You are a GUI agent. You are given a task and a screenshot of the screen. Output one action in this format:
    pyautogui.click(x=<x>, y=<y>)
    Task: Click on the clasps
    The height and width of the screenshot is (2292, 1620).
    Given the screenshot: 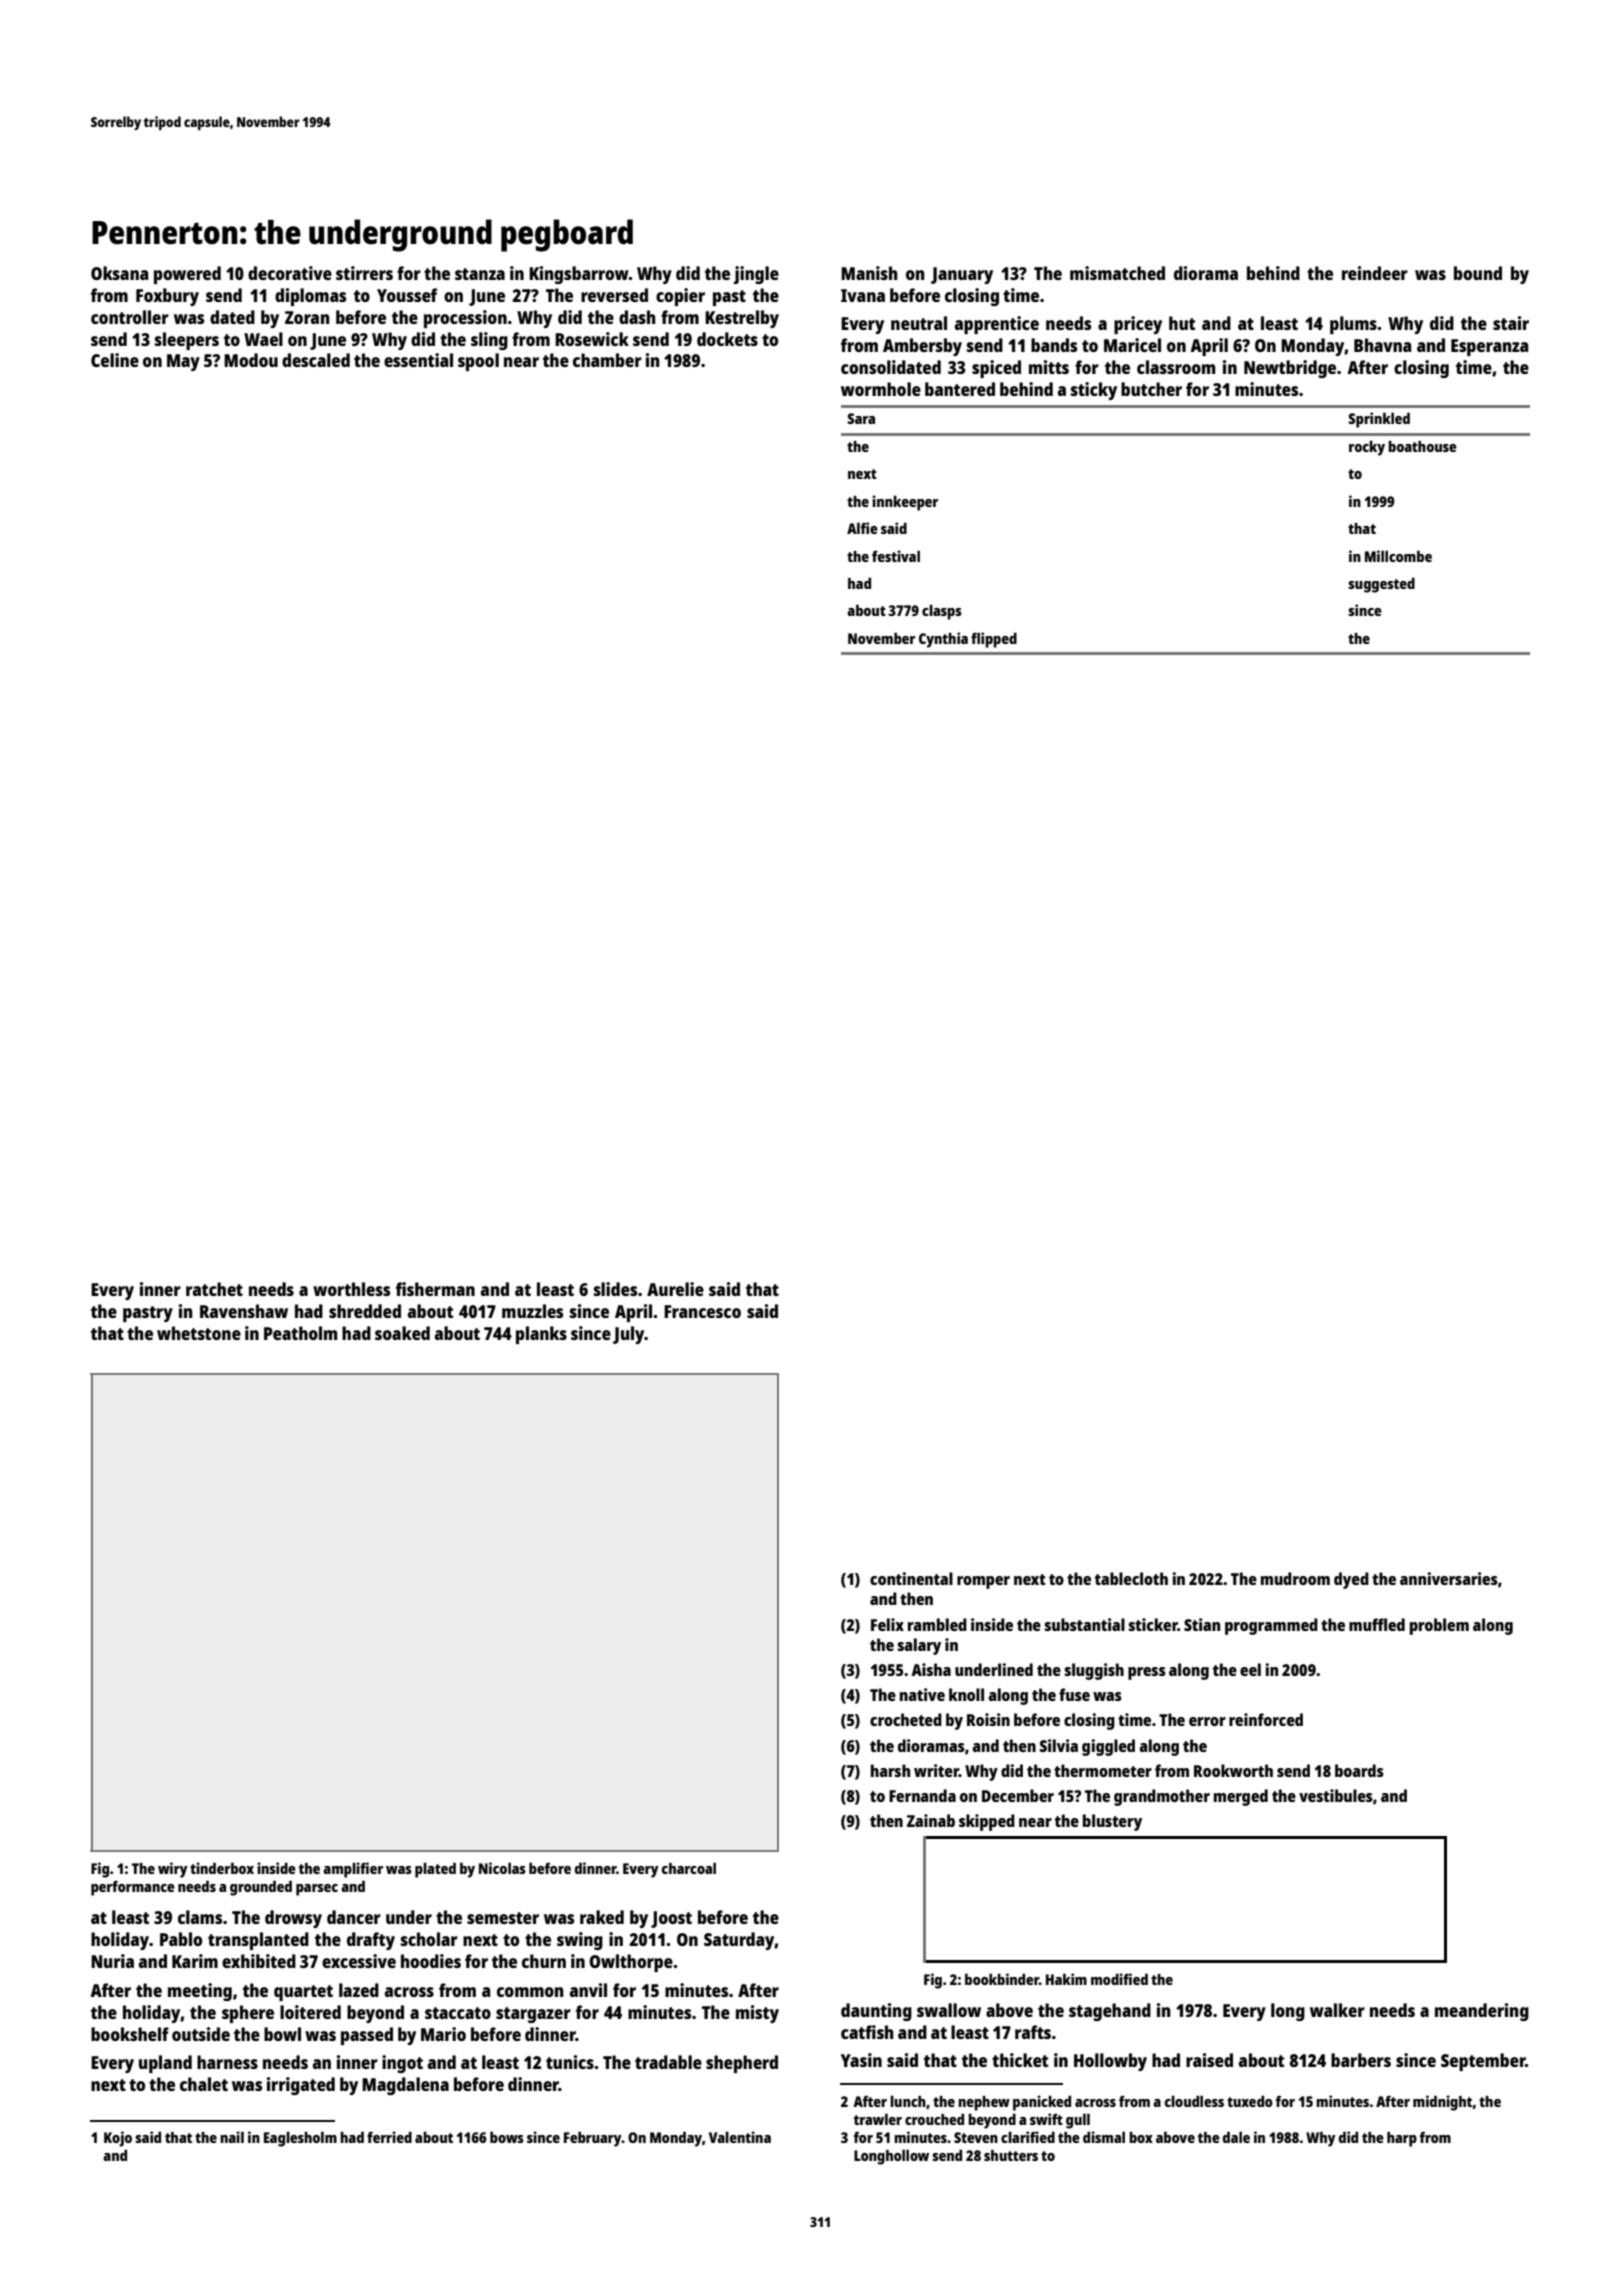 What is the action you would take?
    pyautogui.click(x=942, y=612)
